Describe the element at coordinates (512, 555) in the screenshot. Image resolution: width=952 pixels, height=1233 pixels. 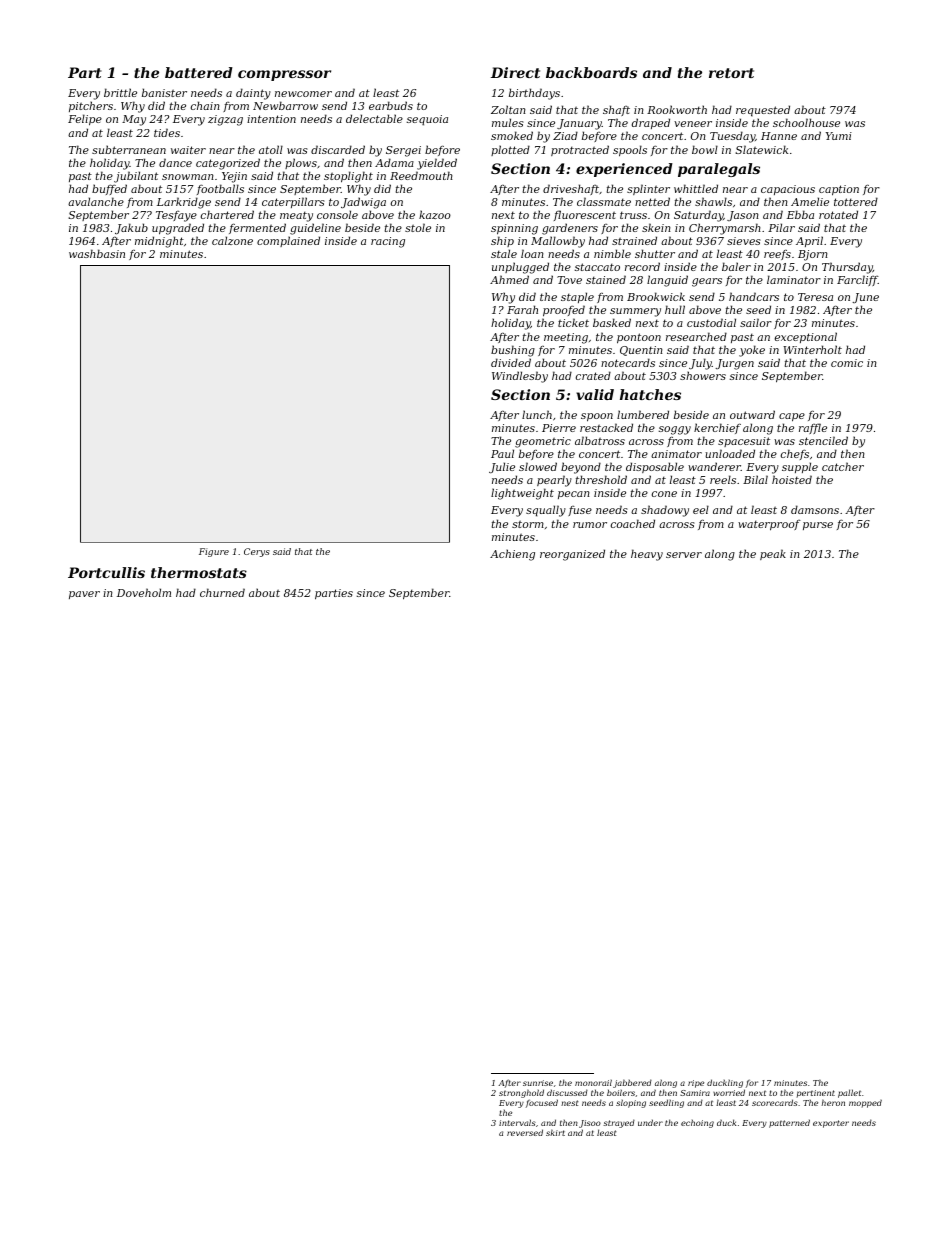
I see `Achieng` at that location.
